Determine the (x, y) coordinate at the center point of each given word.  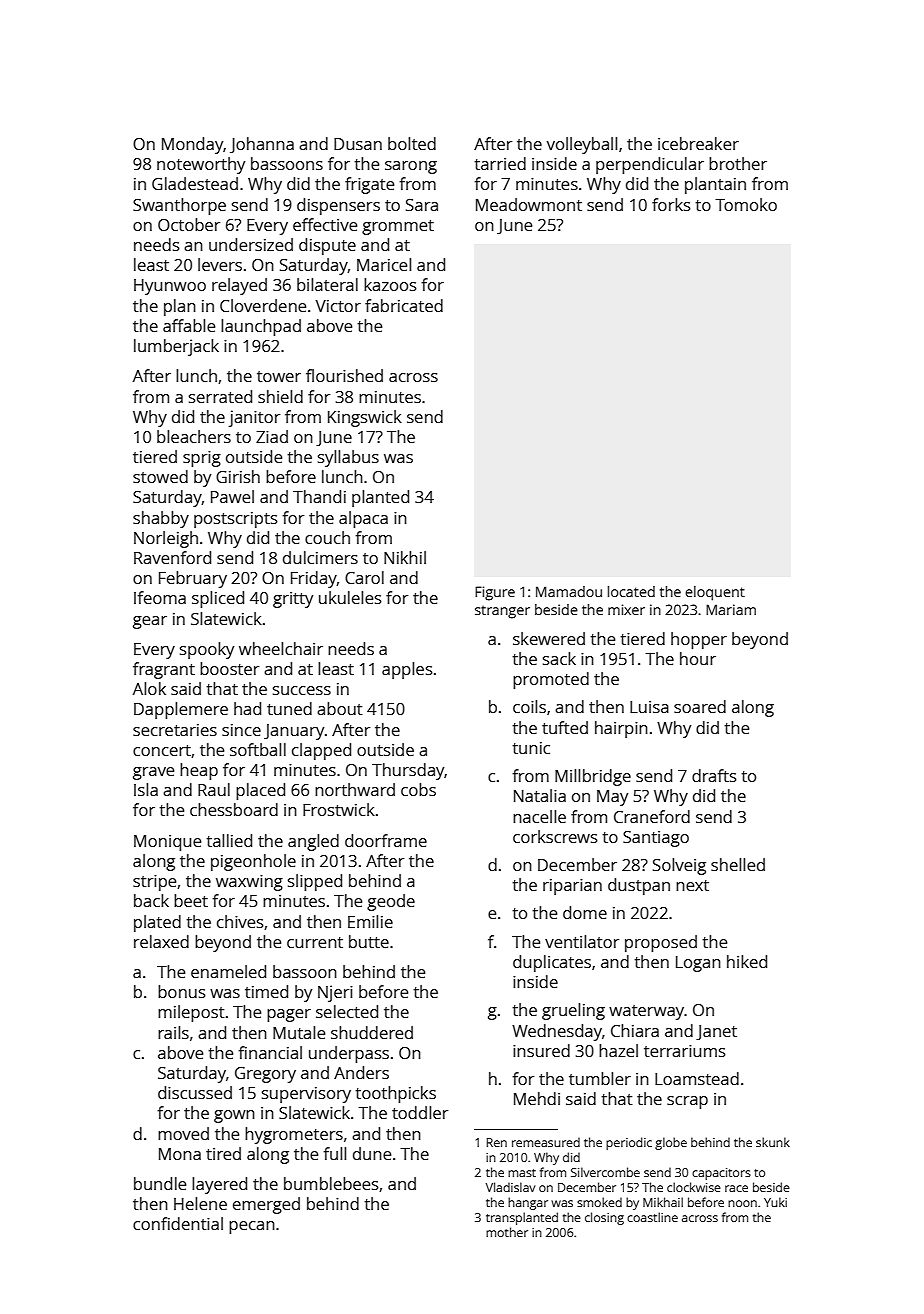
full (335, 1153)
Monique (167, 843)
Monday (192, 145)
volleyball (582, 145)
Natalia (540, 795)
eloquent (715, 593)
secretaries (175, 730)
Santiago (656, 839)
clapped (321, 751)
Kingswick (365, 418)
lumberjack (176, 347)
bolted (412, 143)
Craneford (652, 816)
